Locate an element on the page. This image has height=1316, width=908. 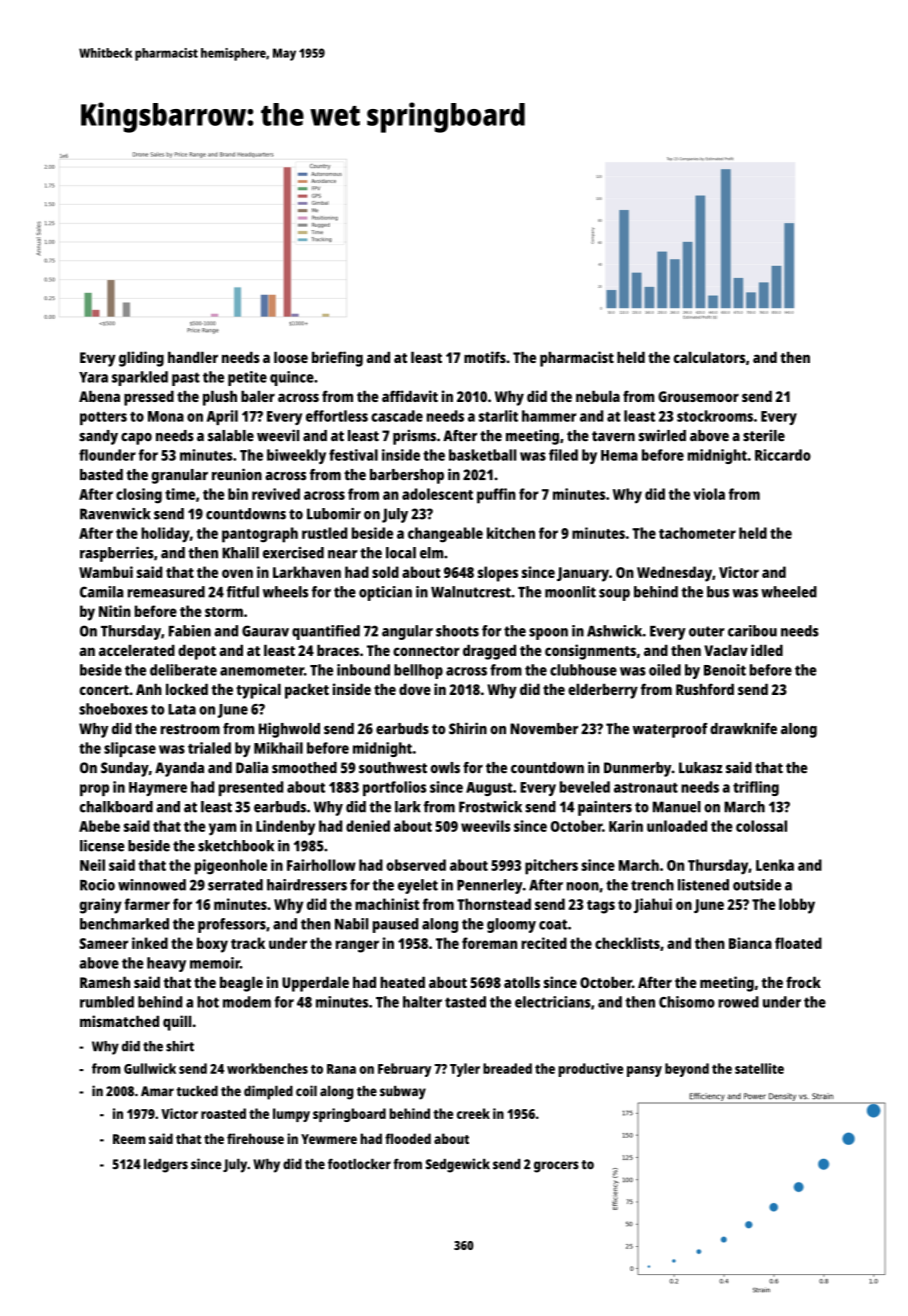
calculators is located at coordinates (709, 357).
